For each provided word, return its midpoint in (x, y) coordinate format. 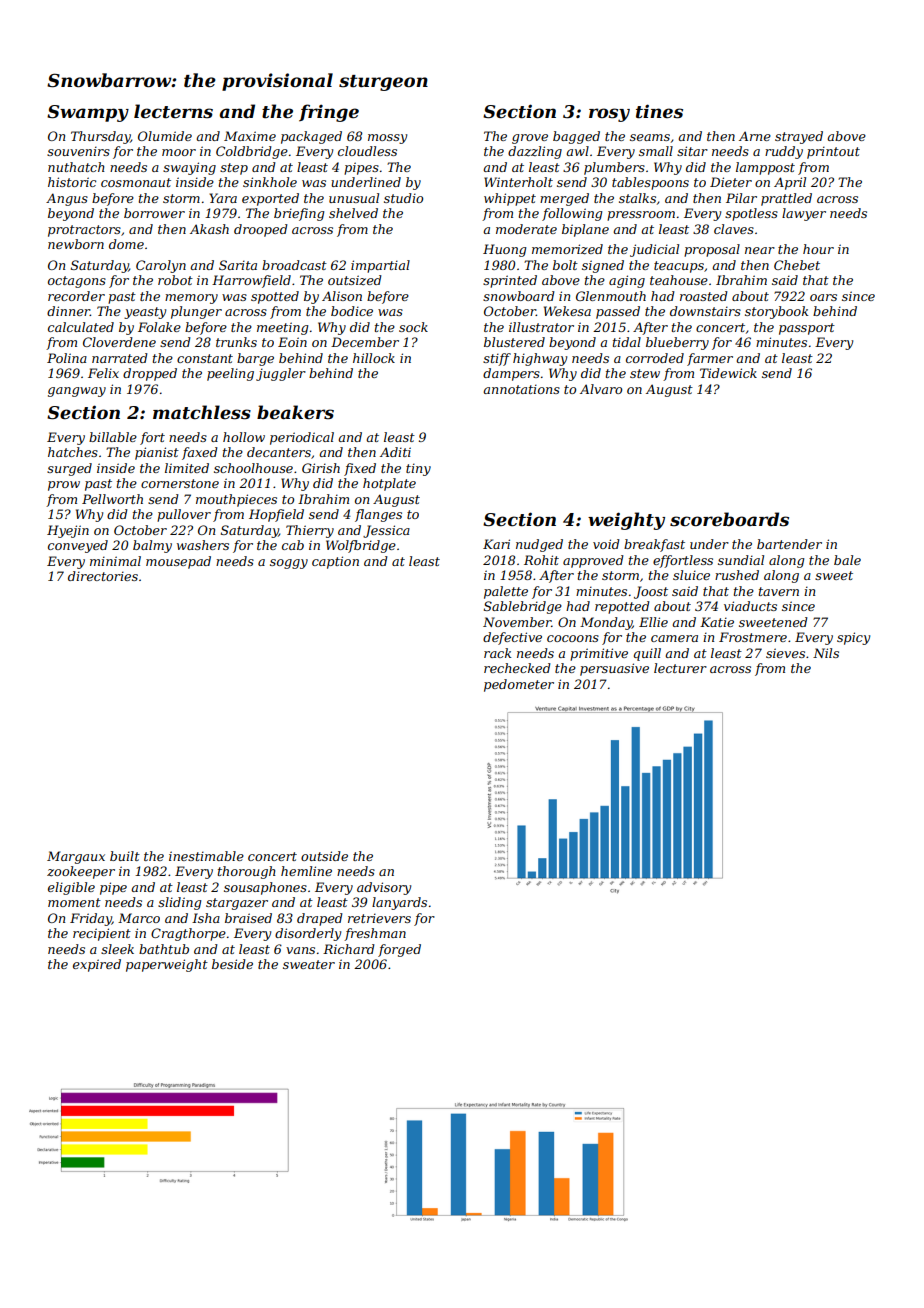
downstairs (705, 311)
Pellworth (112, 499)
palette (506, 592)
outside (324, 856)
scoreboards (729, 519)
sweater (309, 964)
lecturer (680, 668)
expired (97, 965)
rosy (609, 115)
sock (413, 327)
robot (175, 280)
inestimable (206, 856)
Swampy (88, 113)
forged (399, 950)
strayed (799, 137)
